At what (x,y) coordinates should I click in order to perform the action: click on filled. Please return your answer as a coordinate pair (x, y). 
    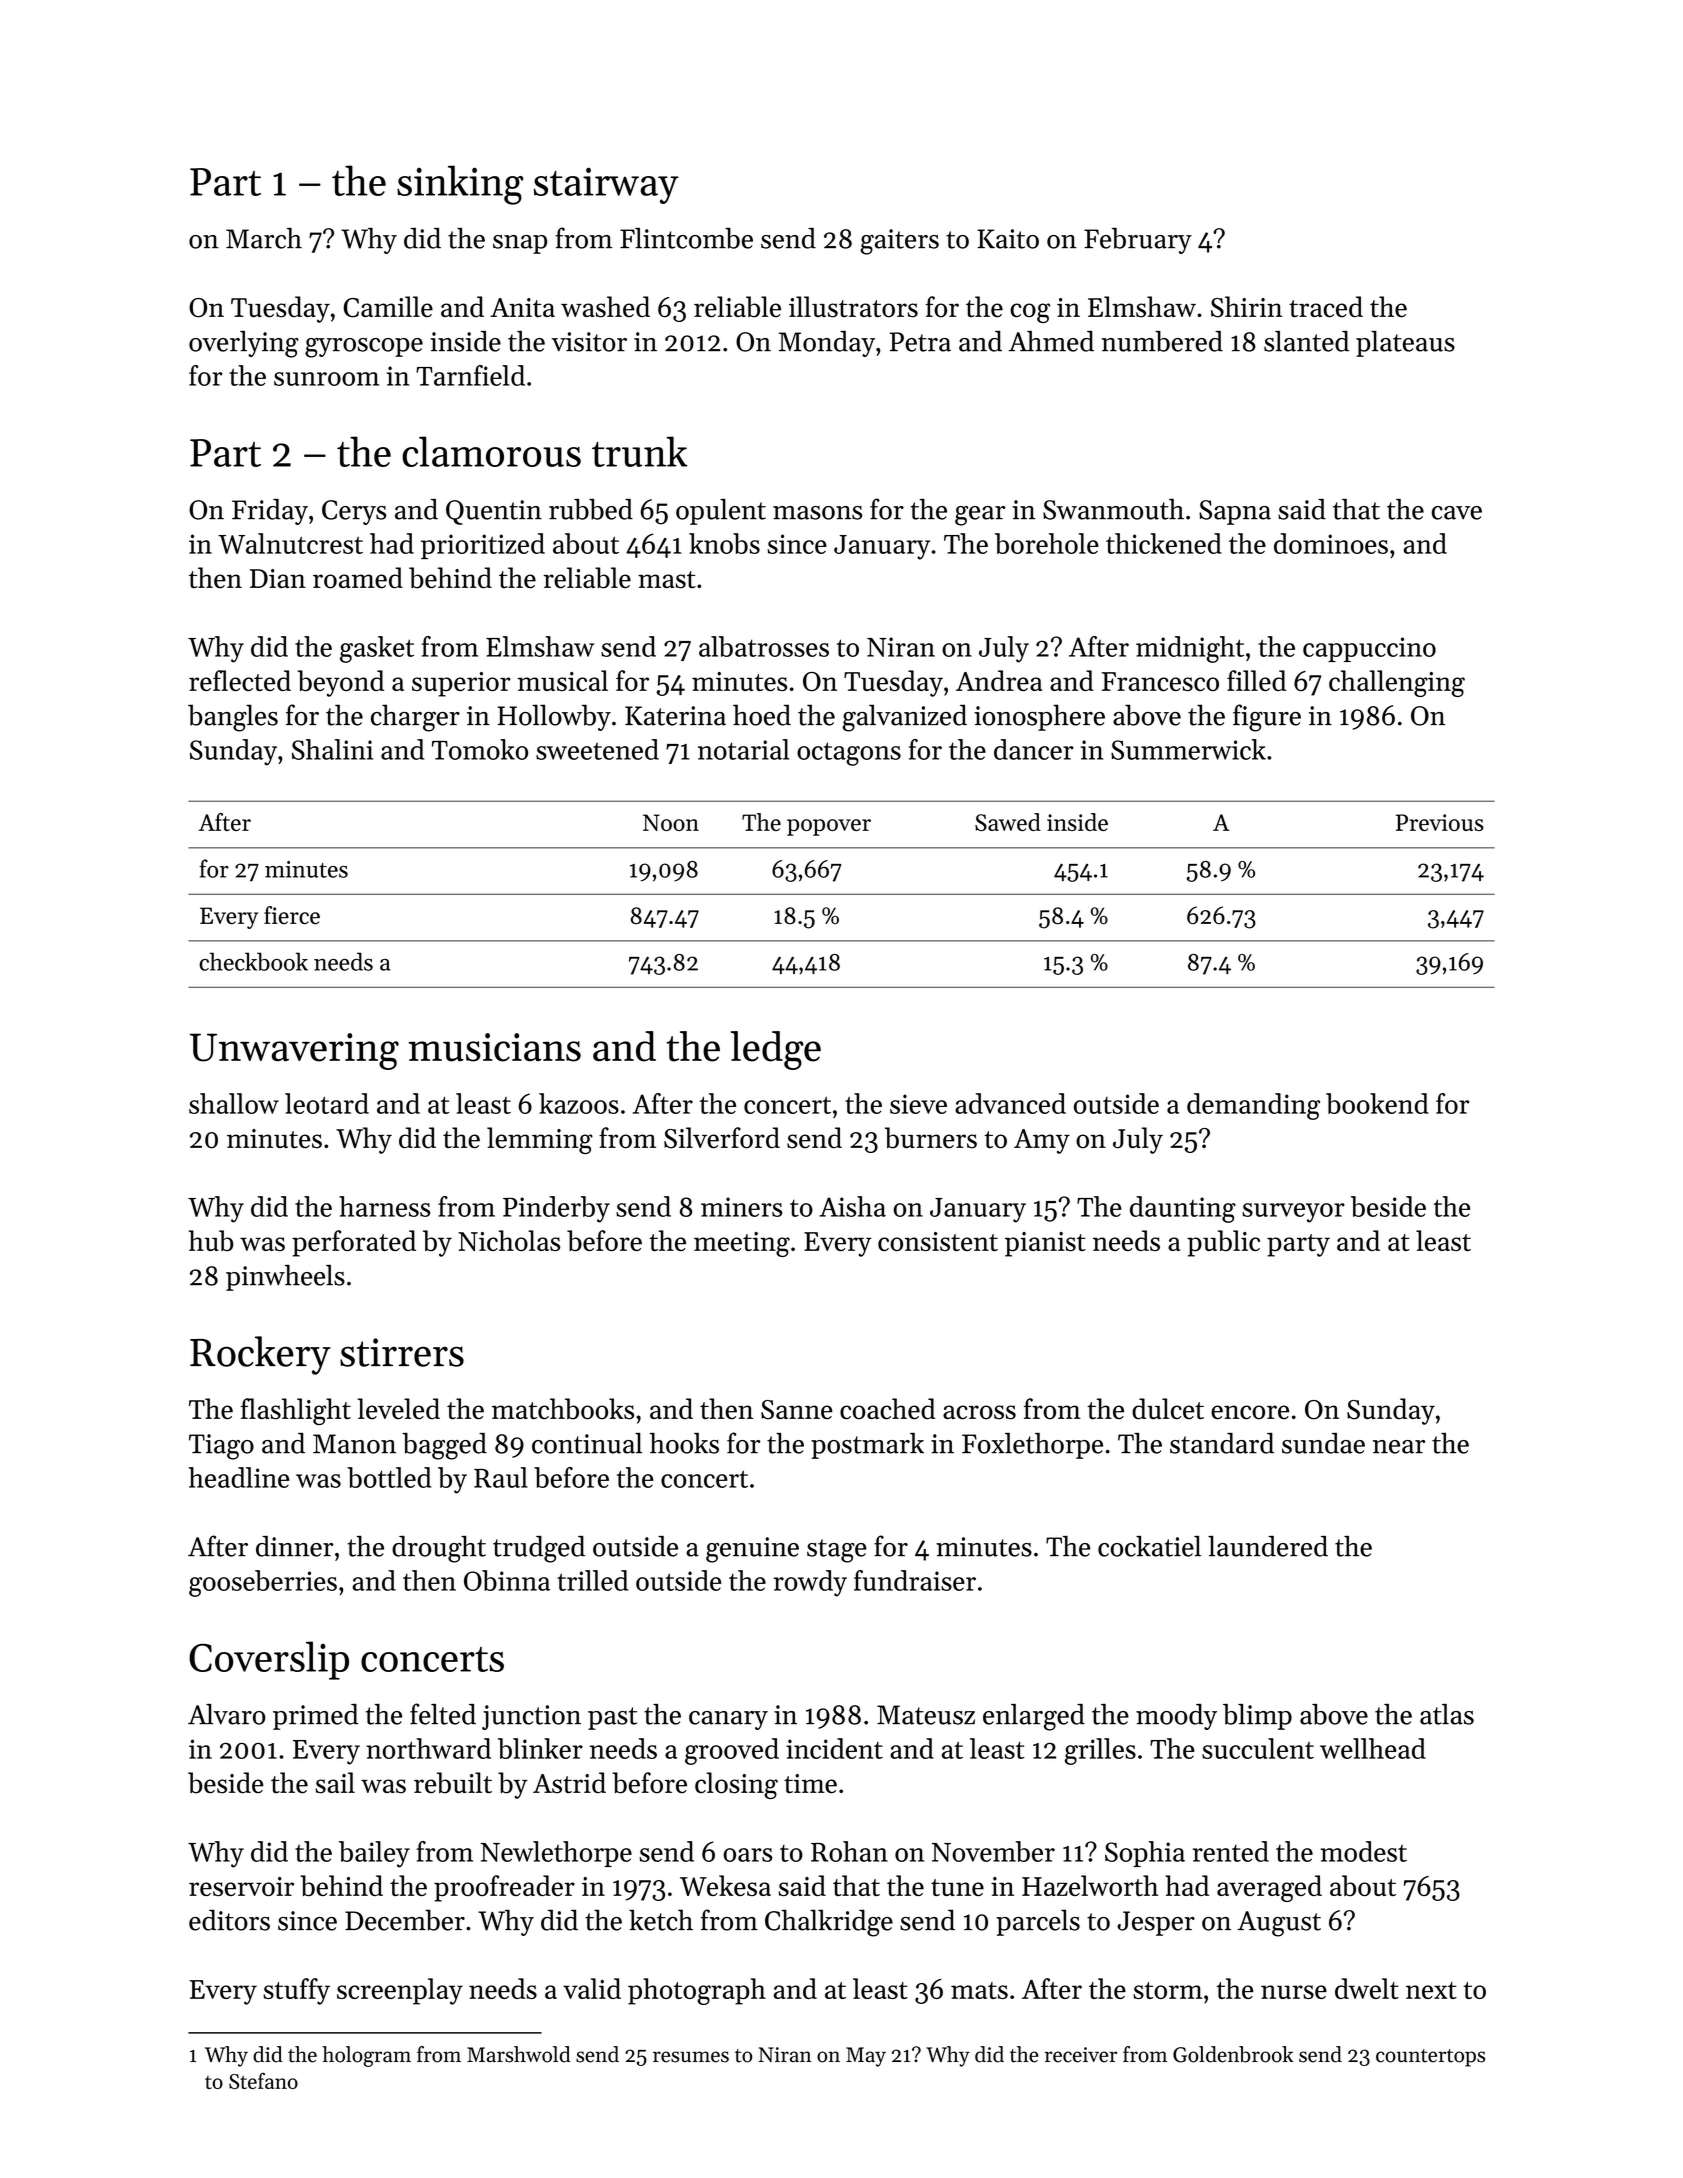
    Looking at the image, I should click on (1256, 680).
